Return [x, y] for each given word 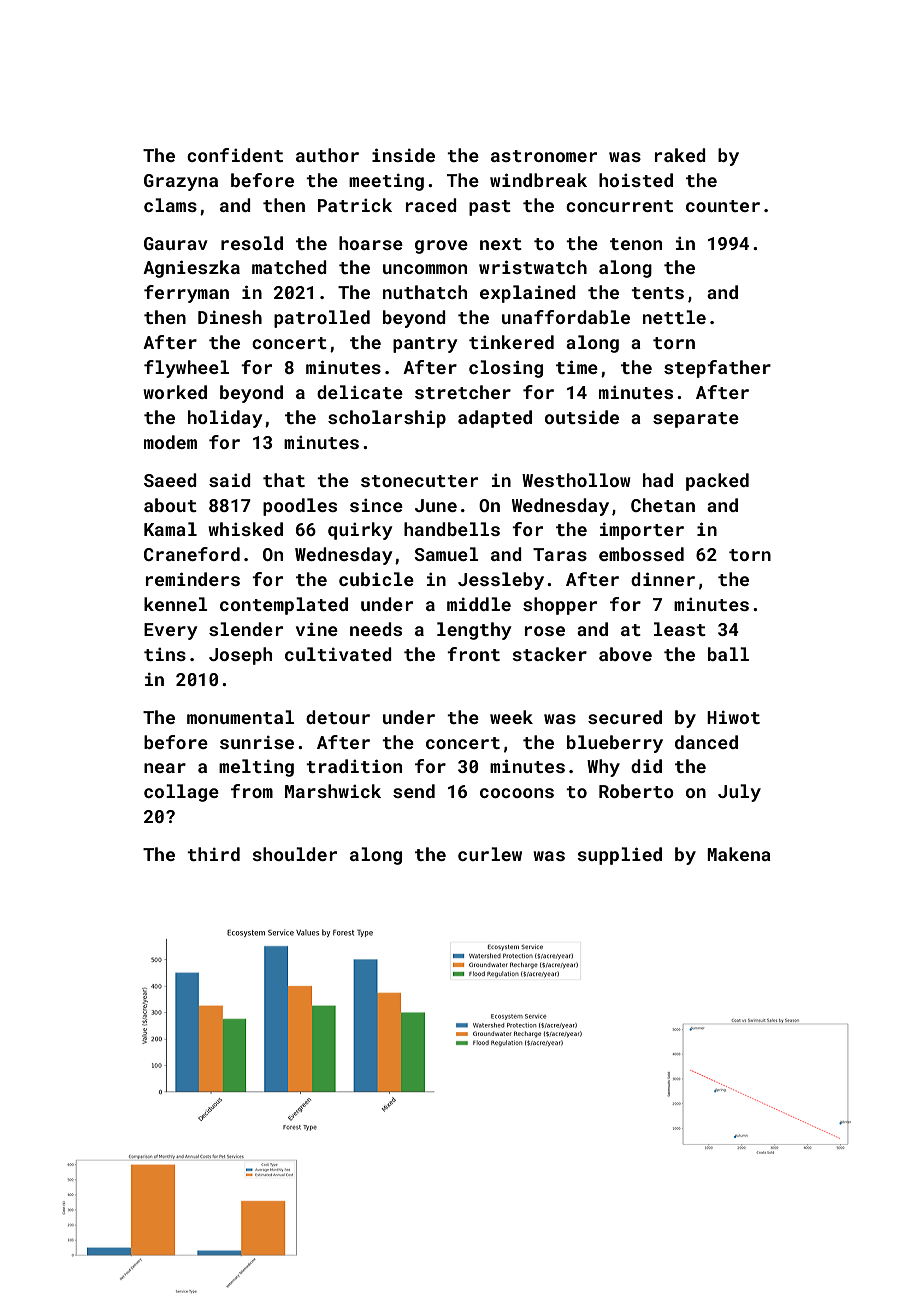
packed [717, 482]
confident [235, 155]
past [490, 208]
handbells [452, 529]
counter [723, 206]
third [213, 854]
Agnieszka [191, 269]
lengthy [474, 631]
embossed [641, 554]
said [230, 480]
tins [165, 654]
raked [680, 155]
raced [431, 205]
